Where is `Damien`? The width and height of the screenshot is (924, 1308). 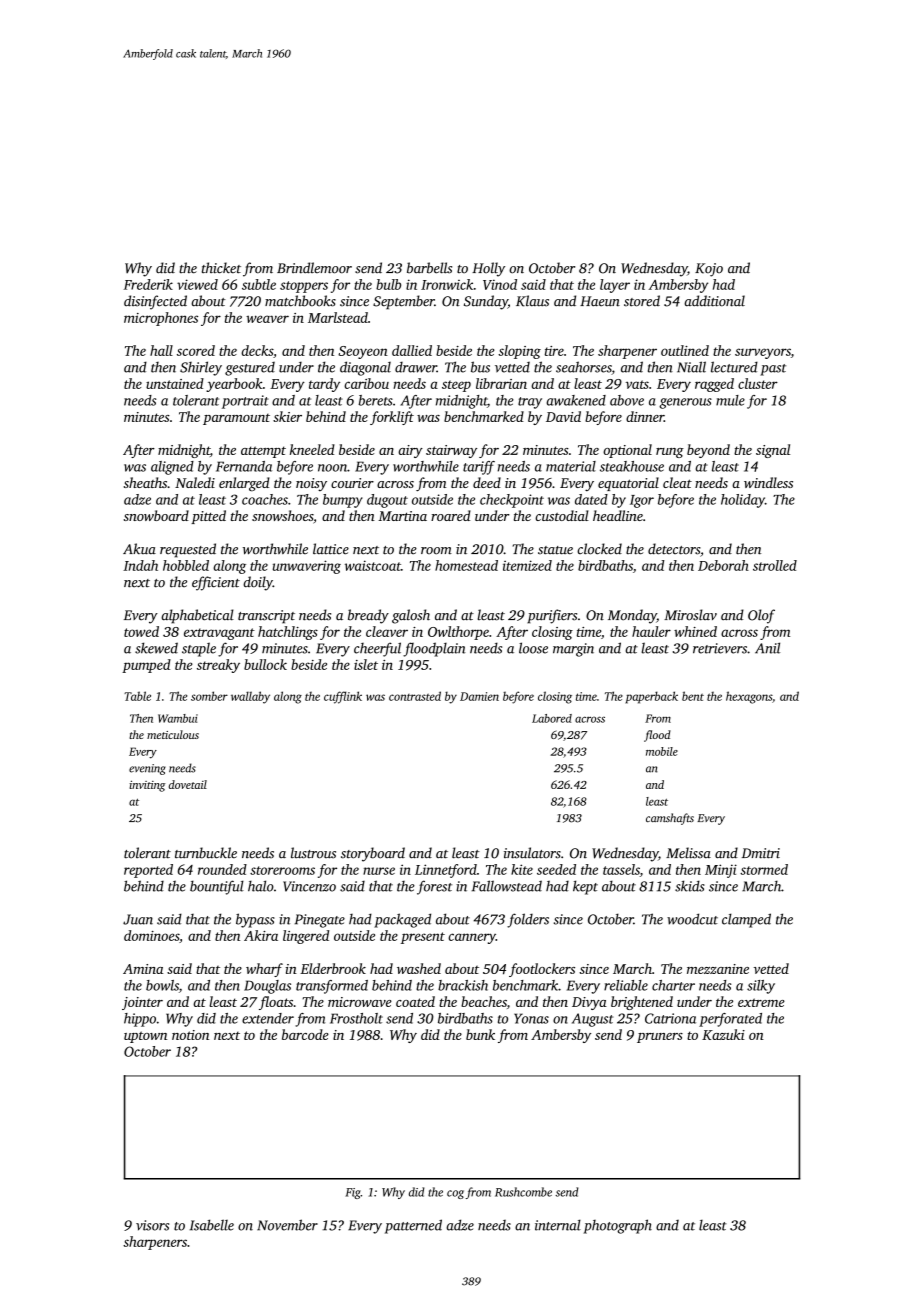 Damien is located at coordinates (479, 696).
